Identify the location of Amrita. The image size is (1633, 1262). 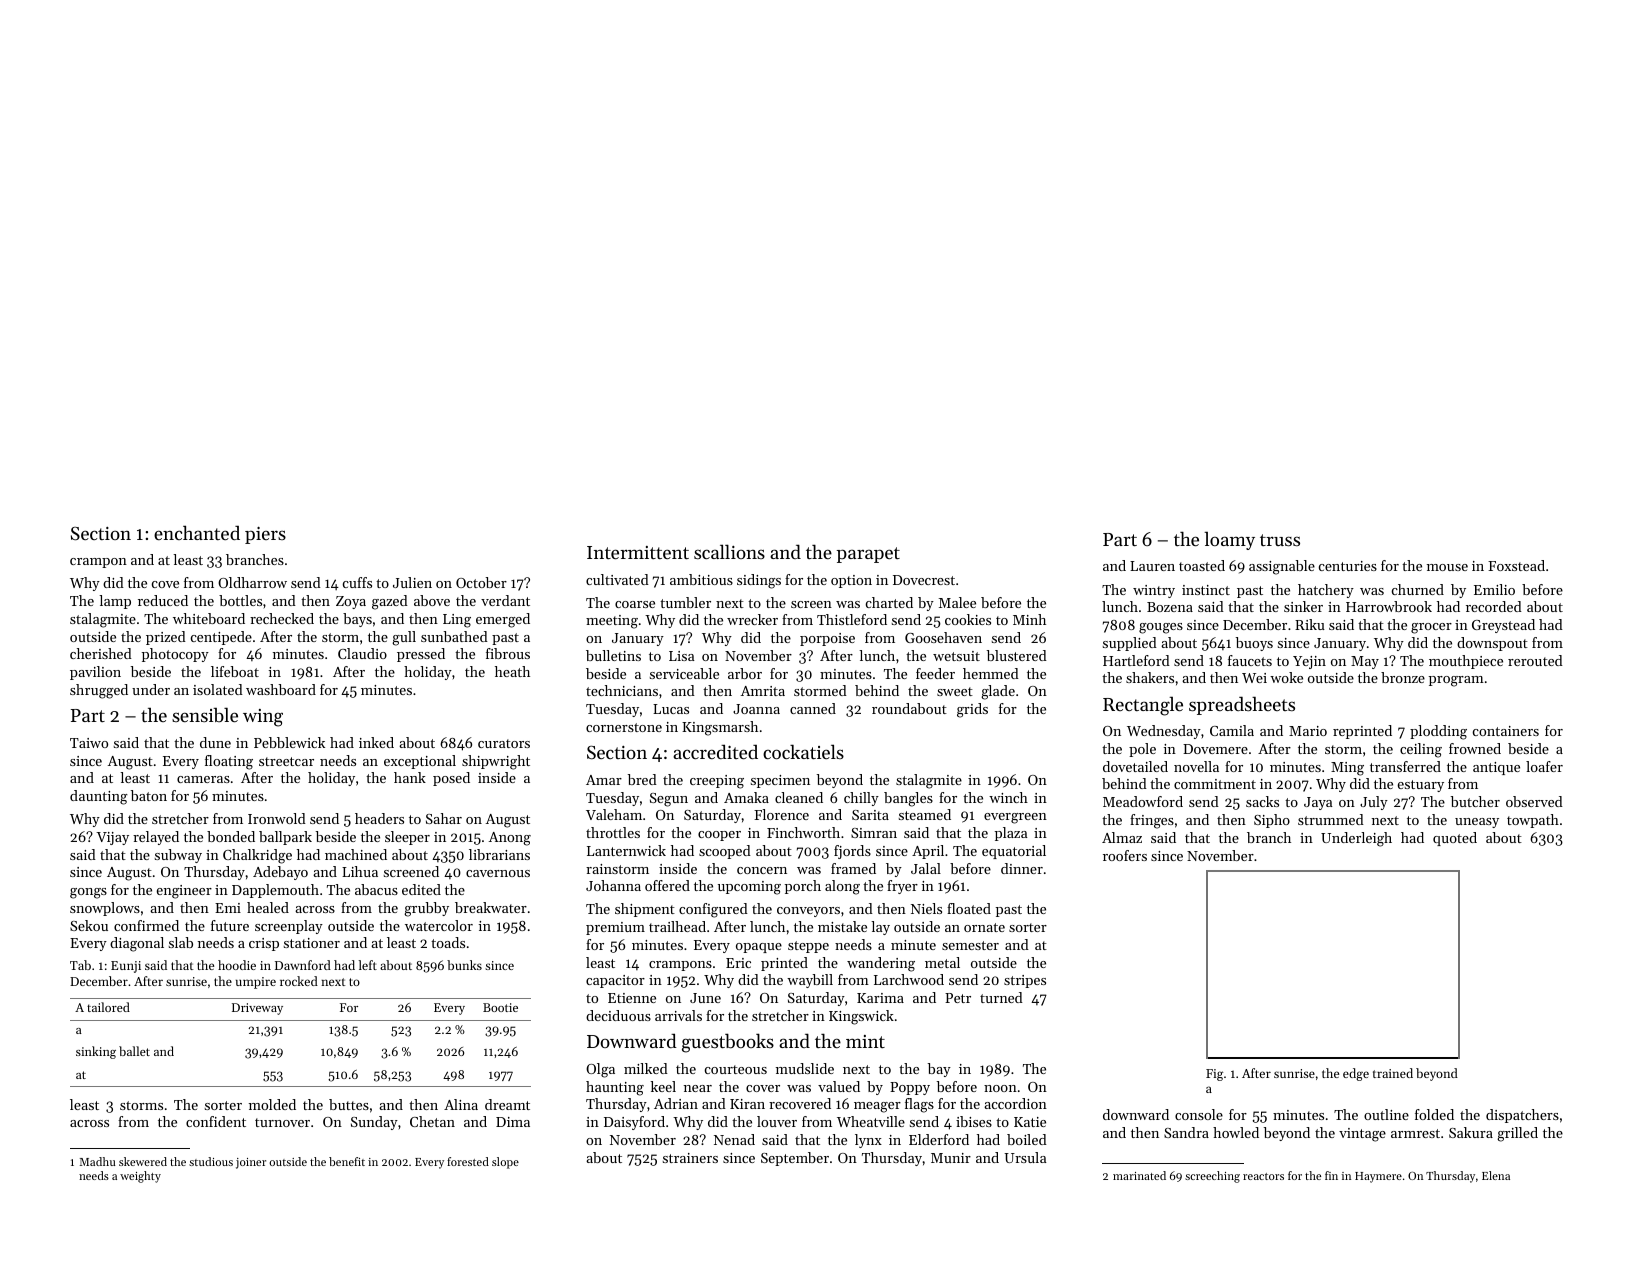
(763, 691).
